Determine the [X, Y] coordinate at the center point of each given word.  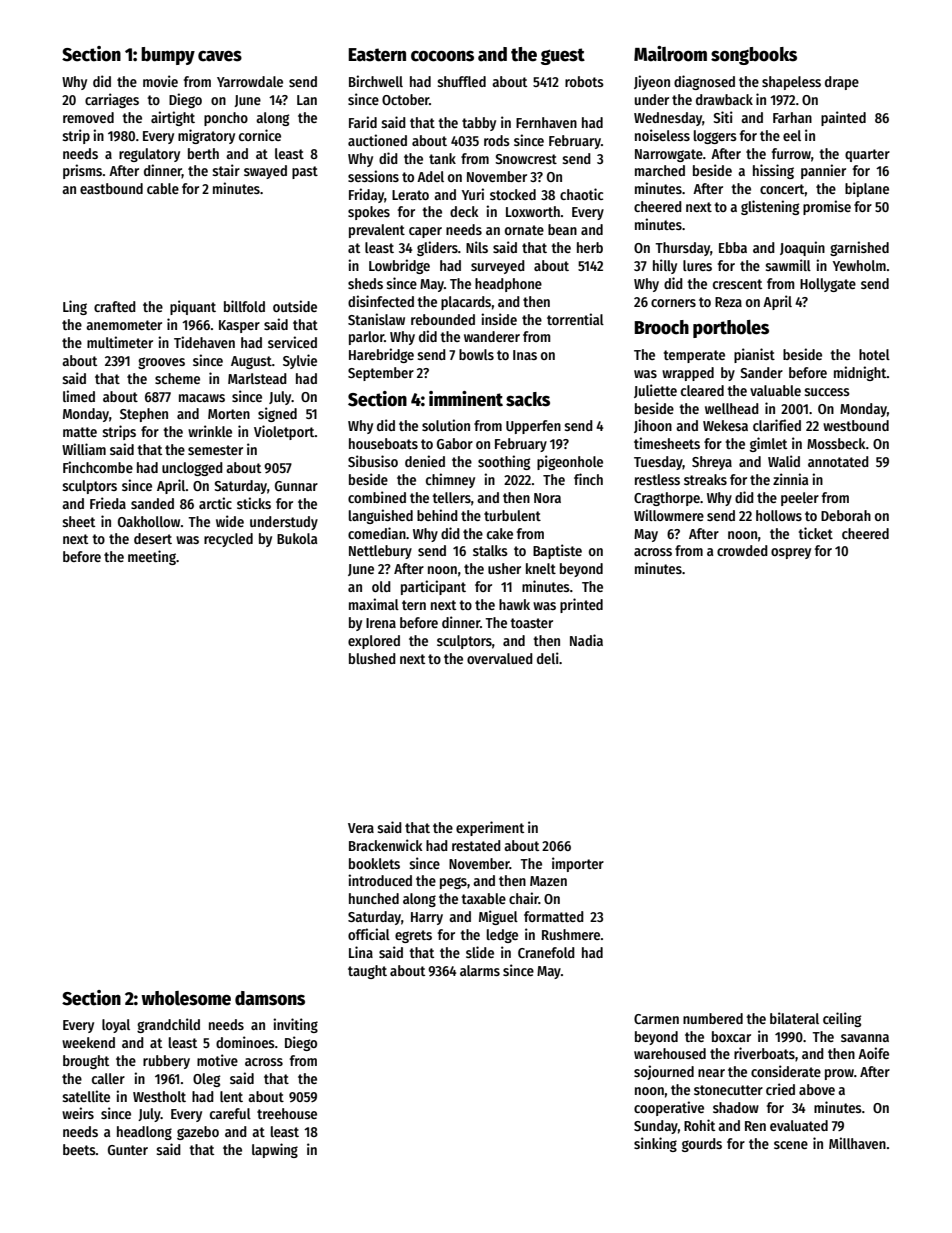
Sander [761, 372]
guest [563, 56]
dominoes [245, 1042]
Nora [547, 498]
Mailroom [670, 54]
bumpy [168, 56]
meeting [152, 557]
